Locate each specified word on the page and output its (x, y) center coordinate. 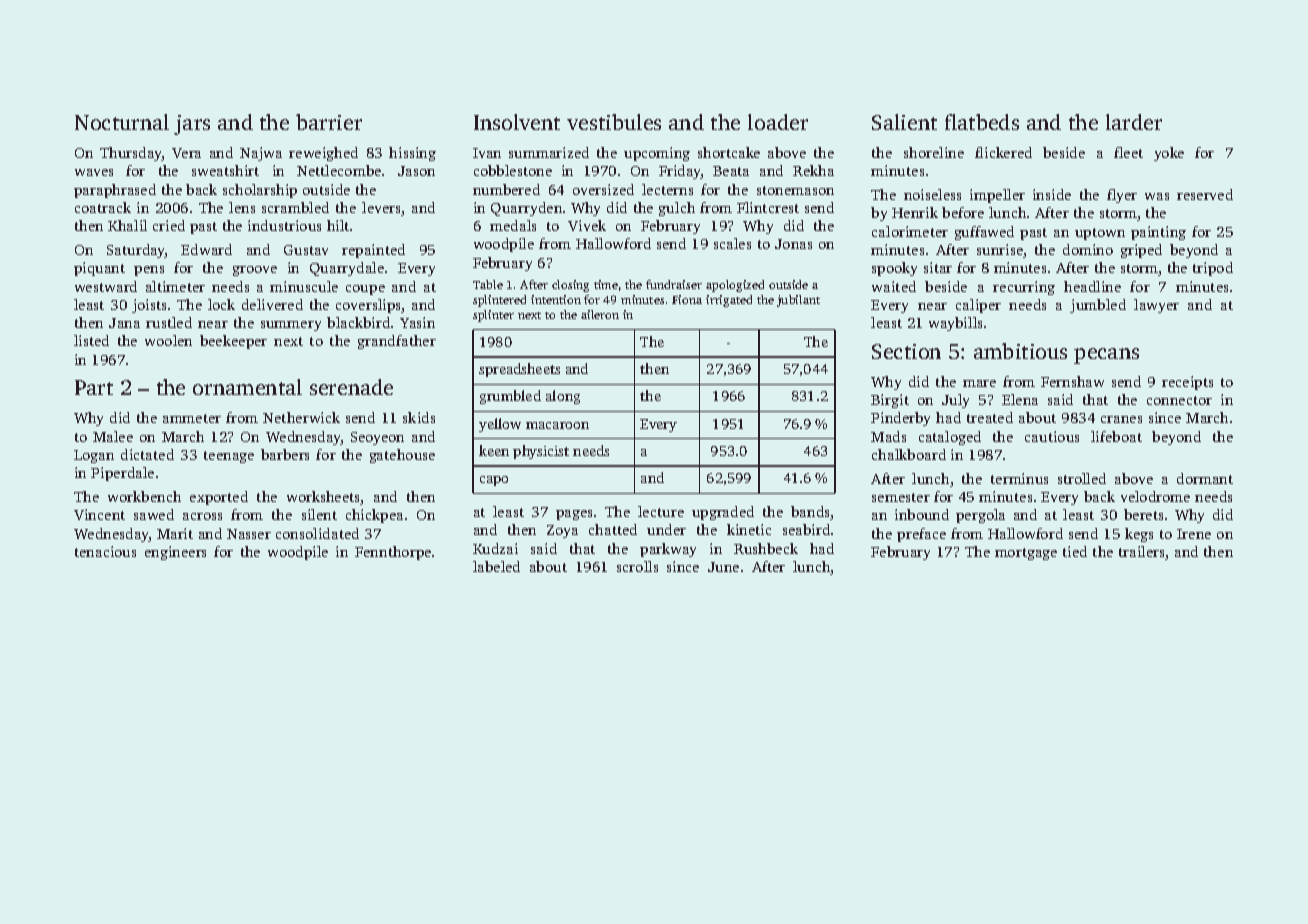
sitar (938, 267)
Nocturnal (122, 122)
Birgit (890, 401)
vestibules (614, 122)
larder (1134, 122)
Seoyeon (377, 438)
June (723, 567)
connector (1179, 400)
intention (556, 299)
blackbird (358, 322)
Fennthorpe (393, 553)
